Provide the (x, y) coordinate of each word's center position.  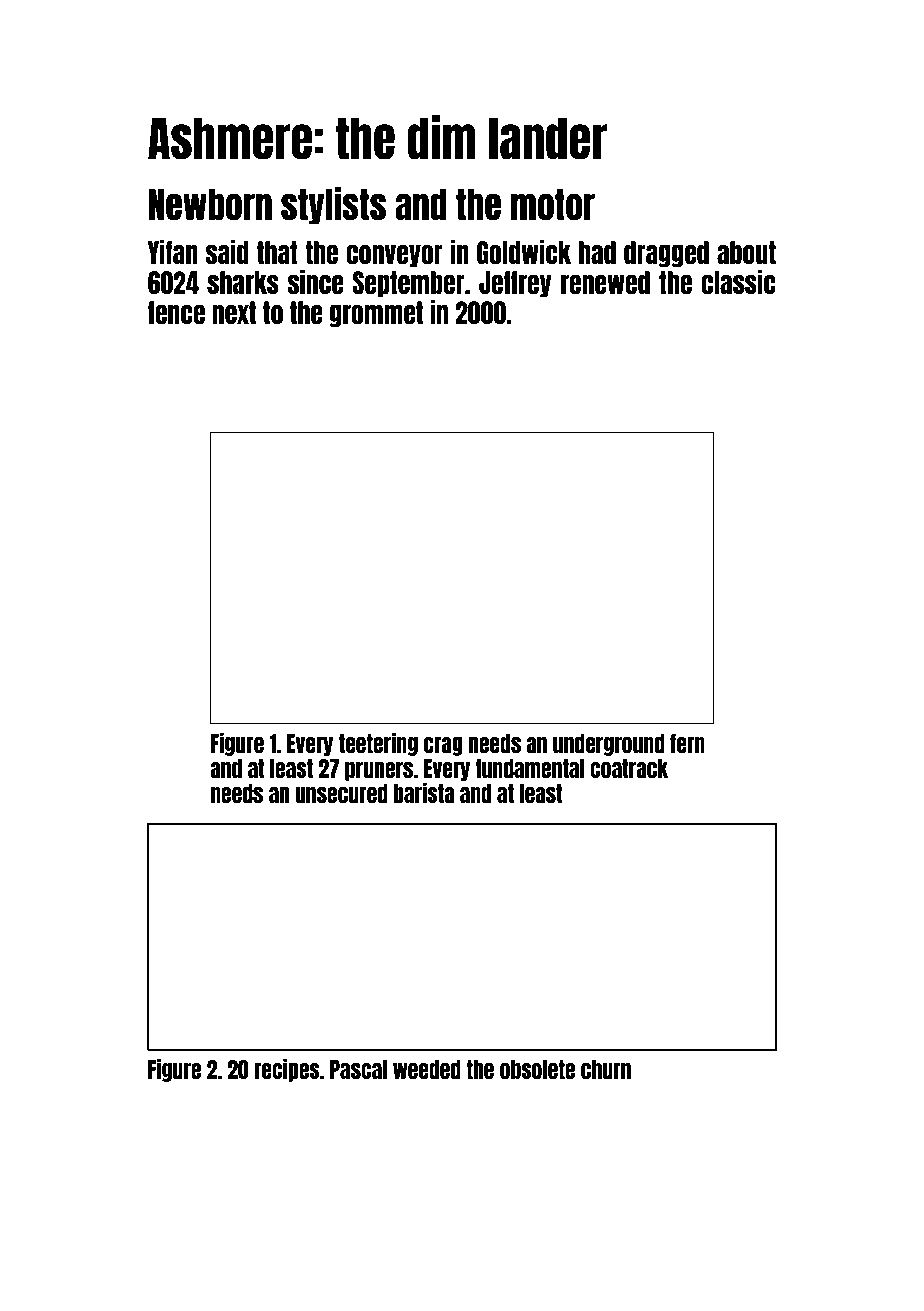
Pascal (358, 1069)
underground (609, 745)
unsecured (341, 793)
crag (443, 746)
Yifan (173, 251)
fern (687, 743)
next (234, 312)
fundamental (530, 768)
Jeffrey (515, 284)
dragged (666, 254)
